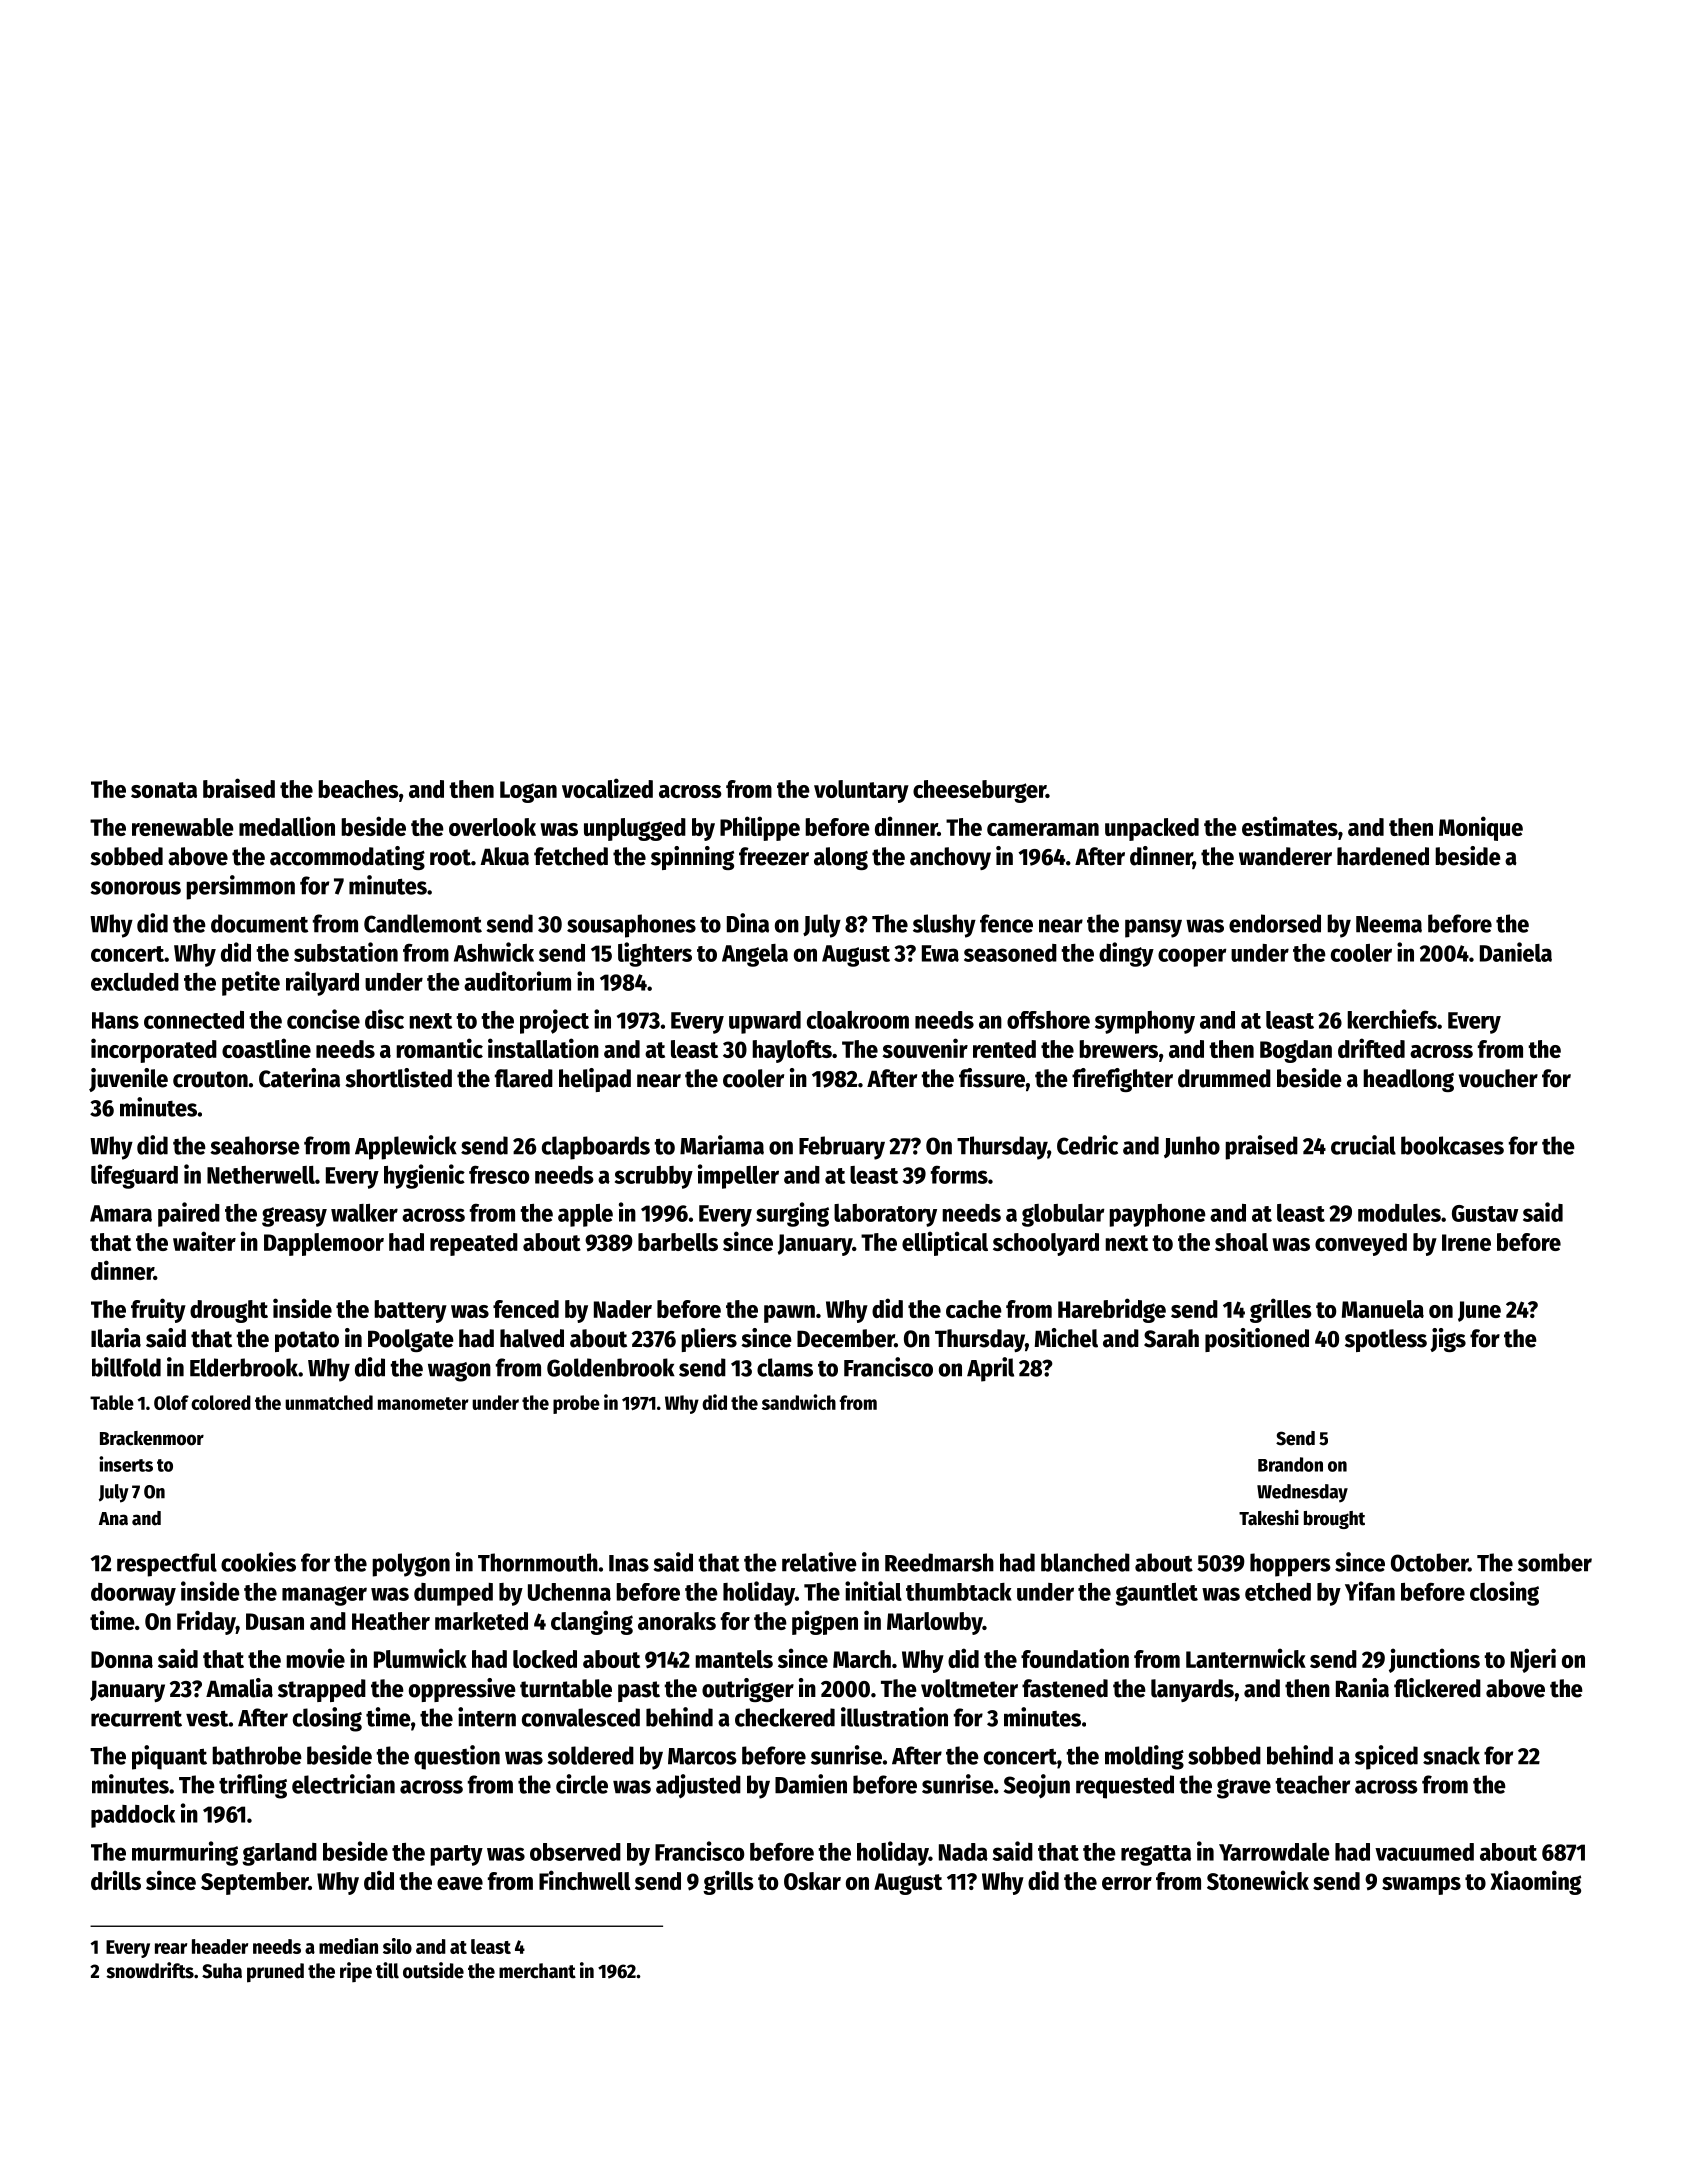  Describe the element at coordinates (206, 1622) in the screenshot. I see `Friday` at that location.
